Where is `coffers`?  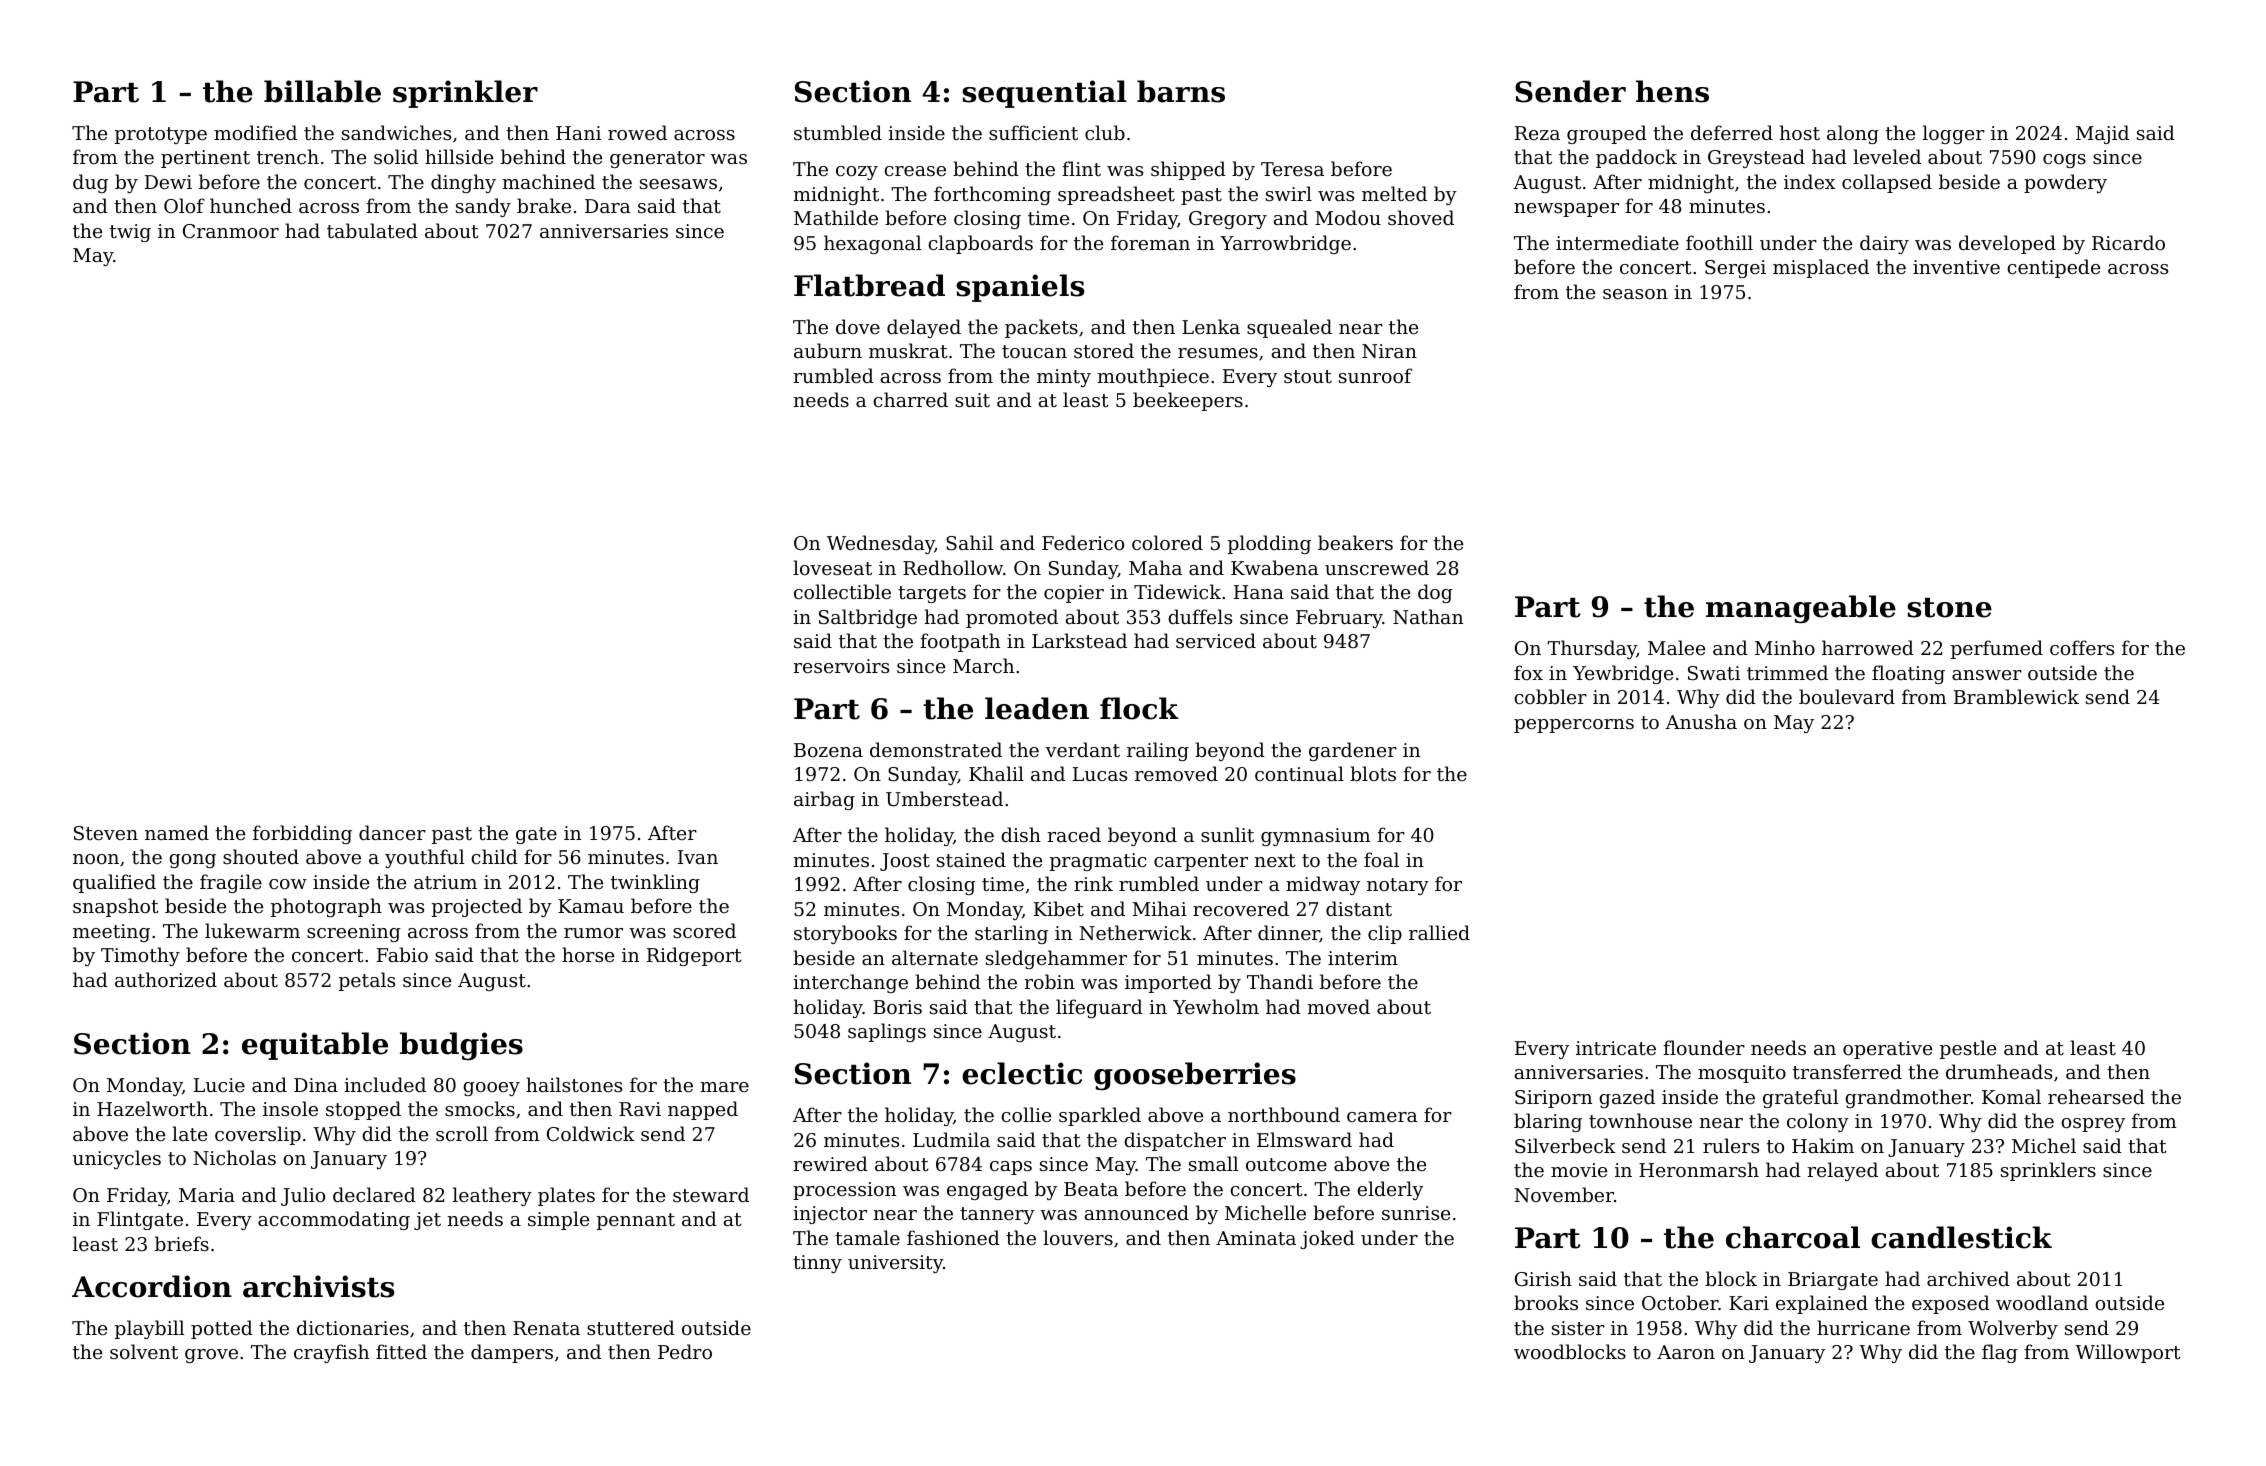
coffers is located at coordinates (2082, 647).
